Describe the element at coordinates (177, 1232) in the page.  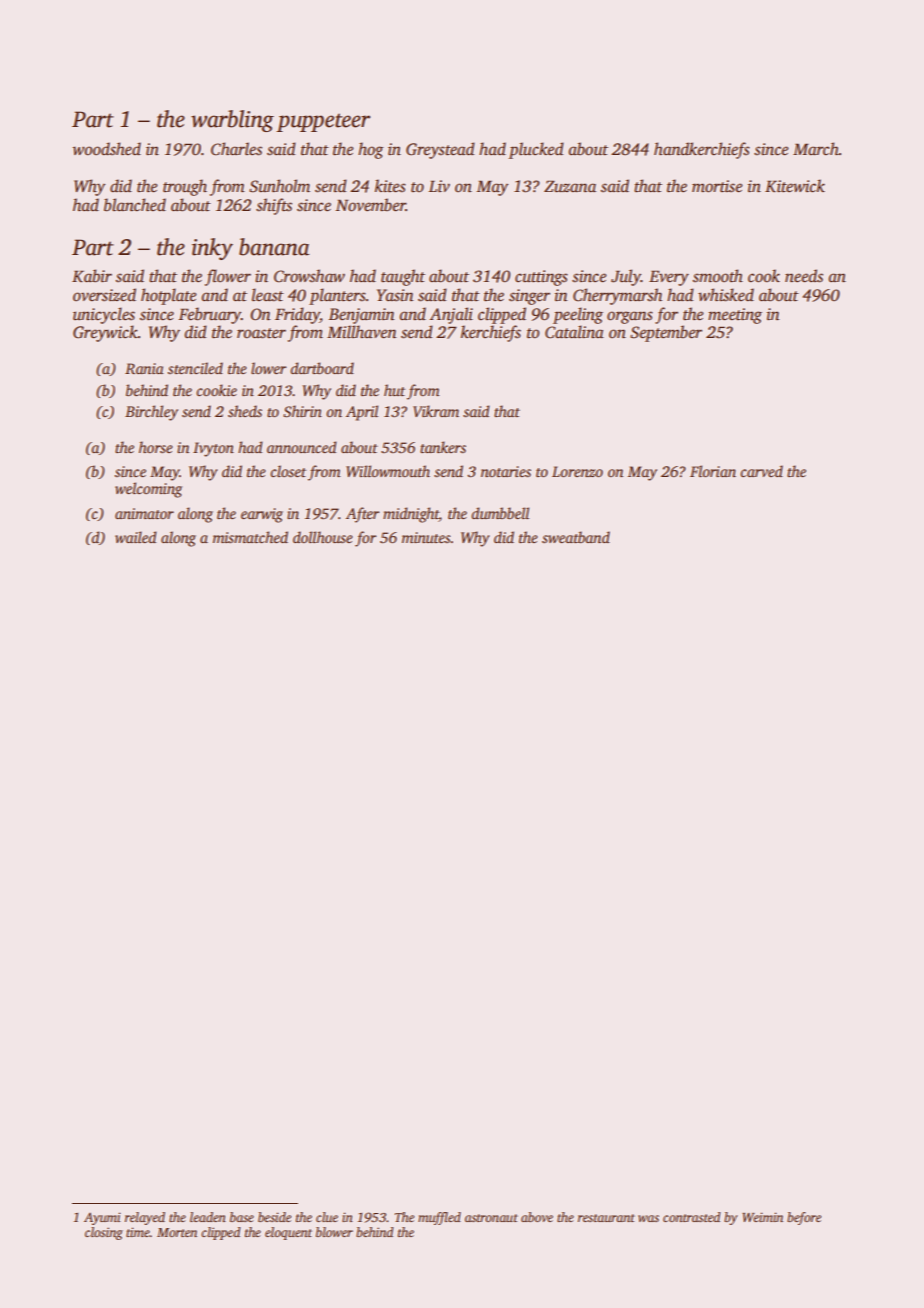
I see `Morten` at that location.
